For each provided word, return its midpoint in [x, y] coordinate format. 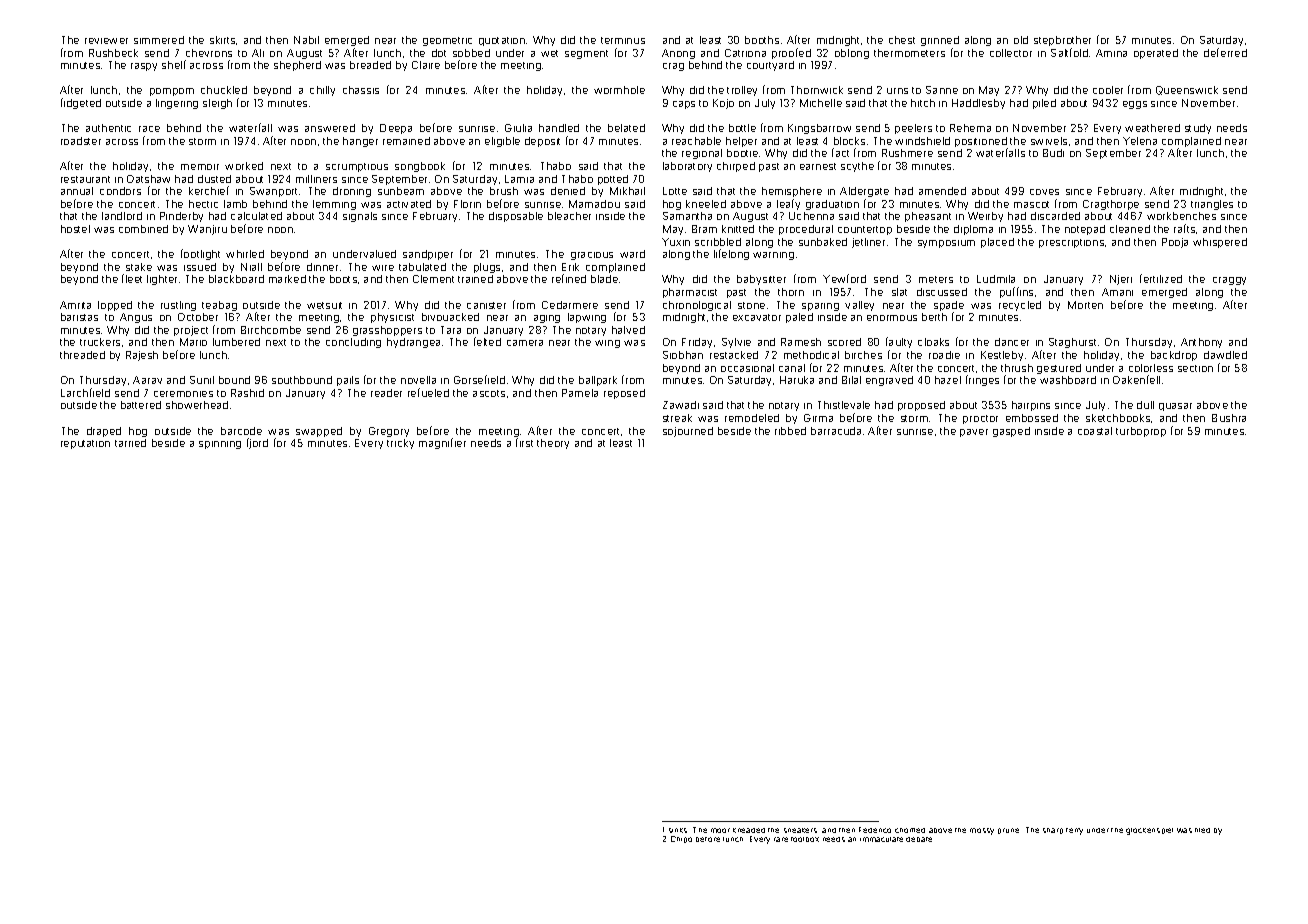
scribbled [718, 242]
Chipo [681, 839]
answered [330, 128]
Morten [1085, 305]
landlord [122, 216]
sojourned [688, 432]
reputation [85, 444]
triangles [1212, 205]
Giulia [518, 128]
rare [781, 839]
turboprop [1141, 432]
